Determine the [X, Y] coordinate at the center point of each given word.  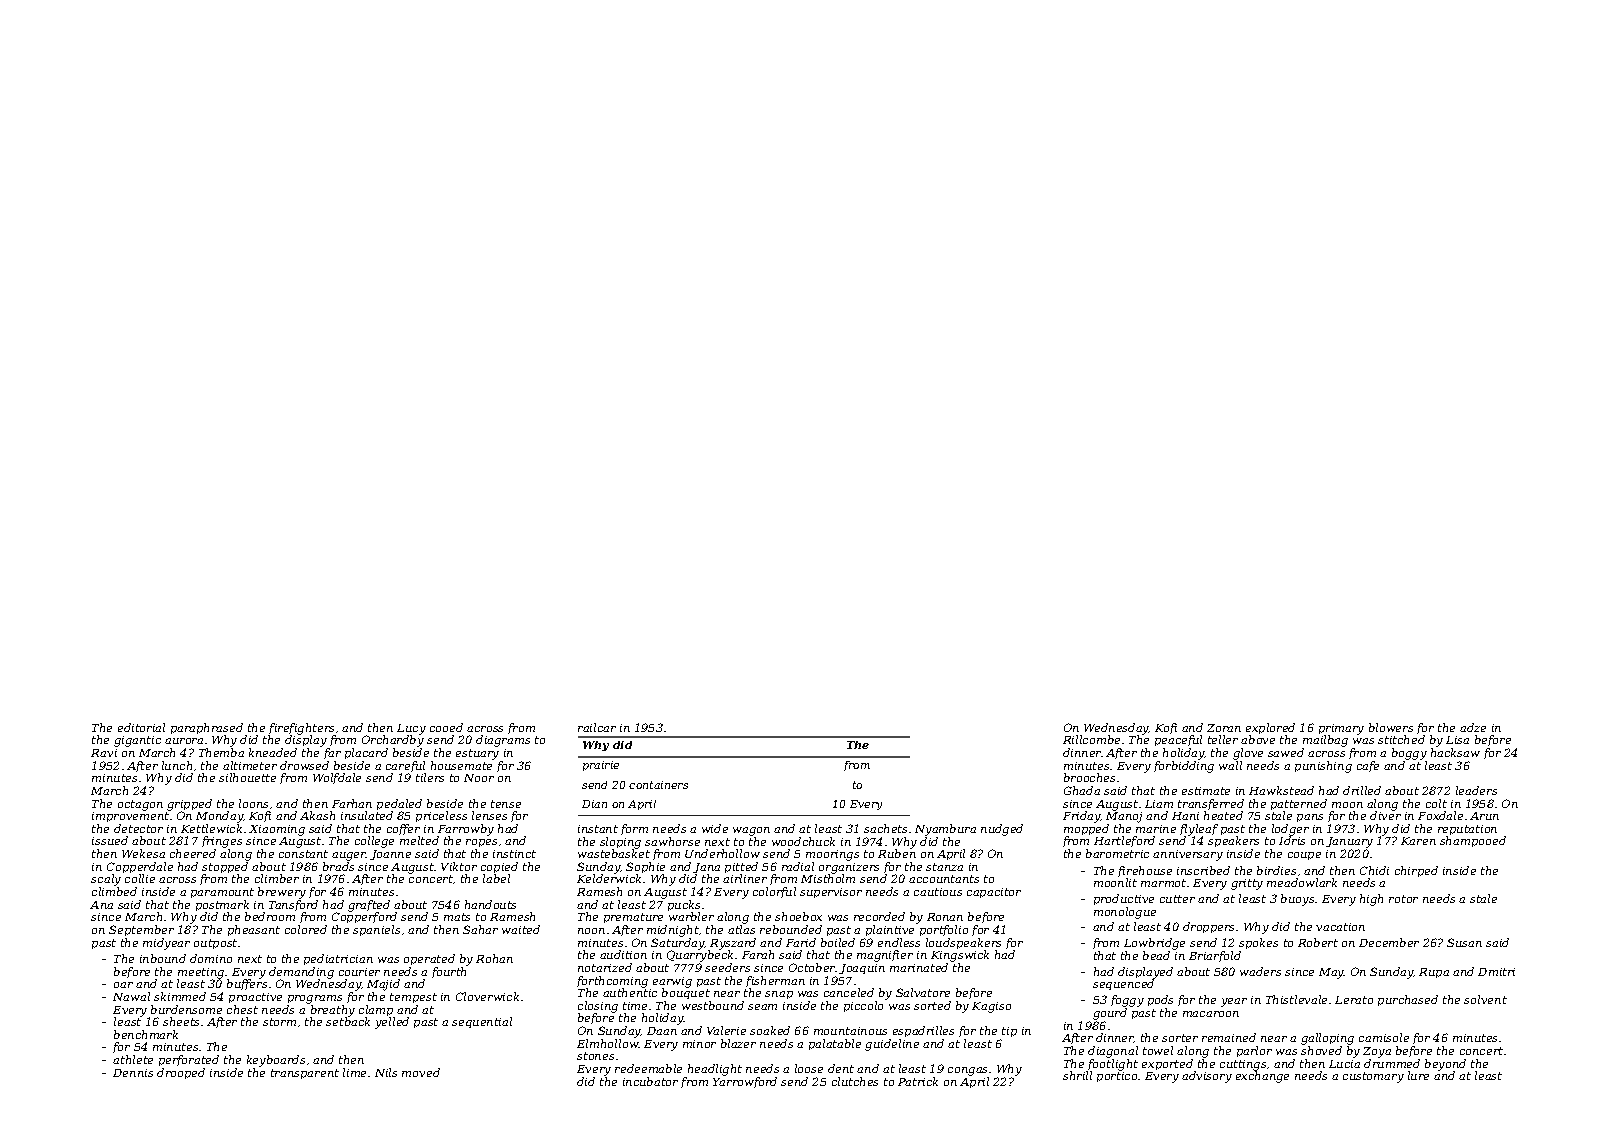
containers [658, 785]
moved [421, 1072]
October [812, 967]
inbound [163, 958]
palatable [835, 1044]
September [141, 930]
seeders [727, 967]
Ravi [104, 753]
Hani [1185, 816]
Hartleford [1124, 841]
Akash [317, 815]
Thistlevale [1296, 999]
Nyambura [945, 830]
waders [1260, 971]
